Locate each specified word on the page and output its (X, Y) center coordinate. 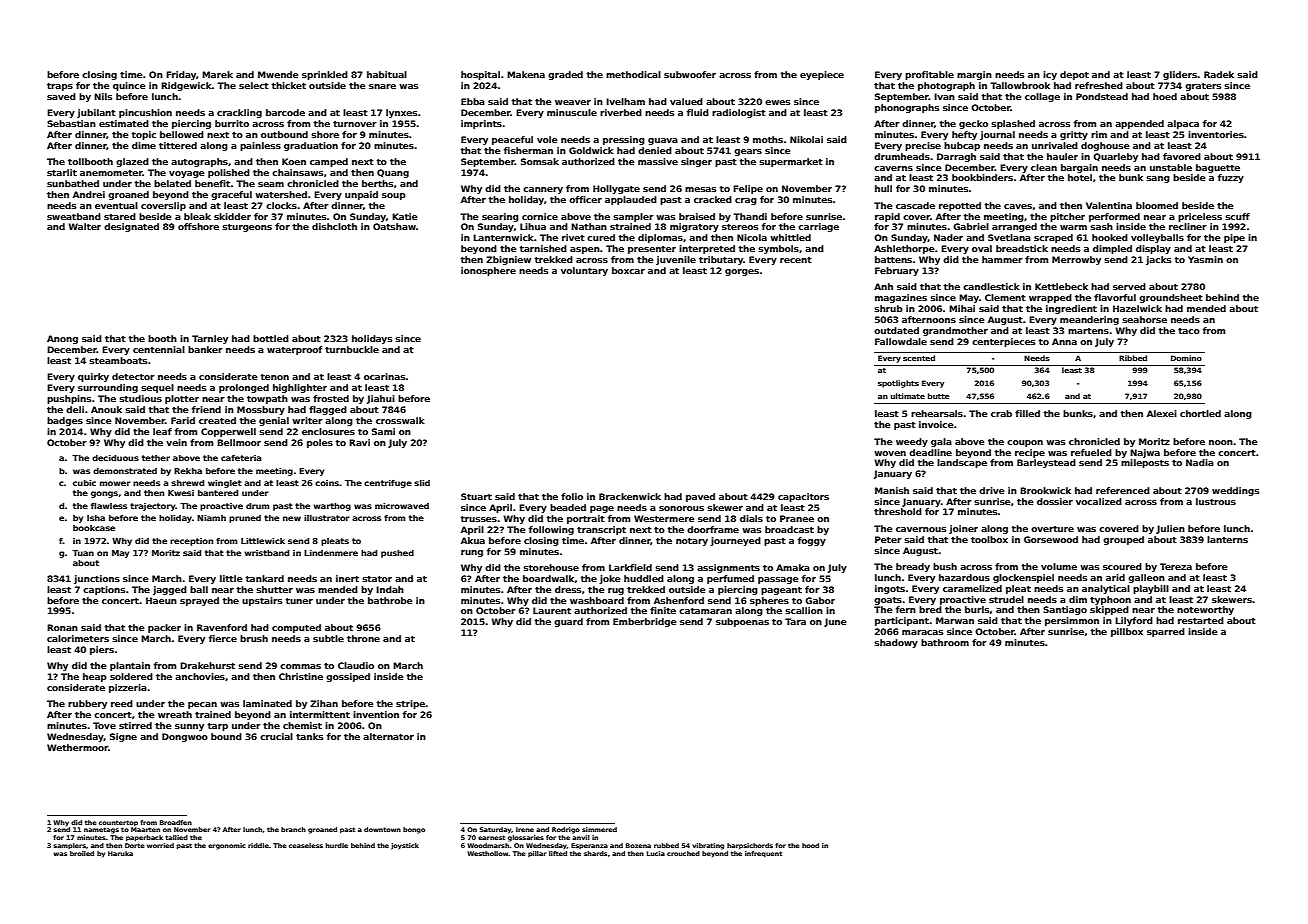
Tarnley (210, 339)
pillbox (1127, 632)
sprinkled (325, 75)
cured (601, 237)
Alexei (1162, 413)
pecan (202, 705)
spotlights (898, 384)
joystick (405, 846)
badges (65, 421)
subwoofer (690, 74)
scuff (1237, 216)
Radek (1219, 74)
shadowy (896, 643)
